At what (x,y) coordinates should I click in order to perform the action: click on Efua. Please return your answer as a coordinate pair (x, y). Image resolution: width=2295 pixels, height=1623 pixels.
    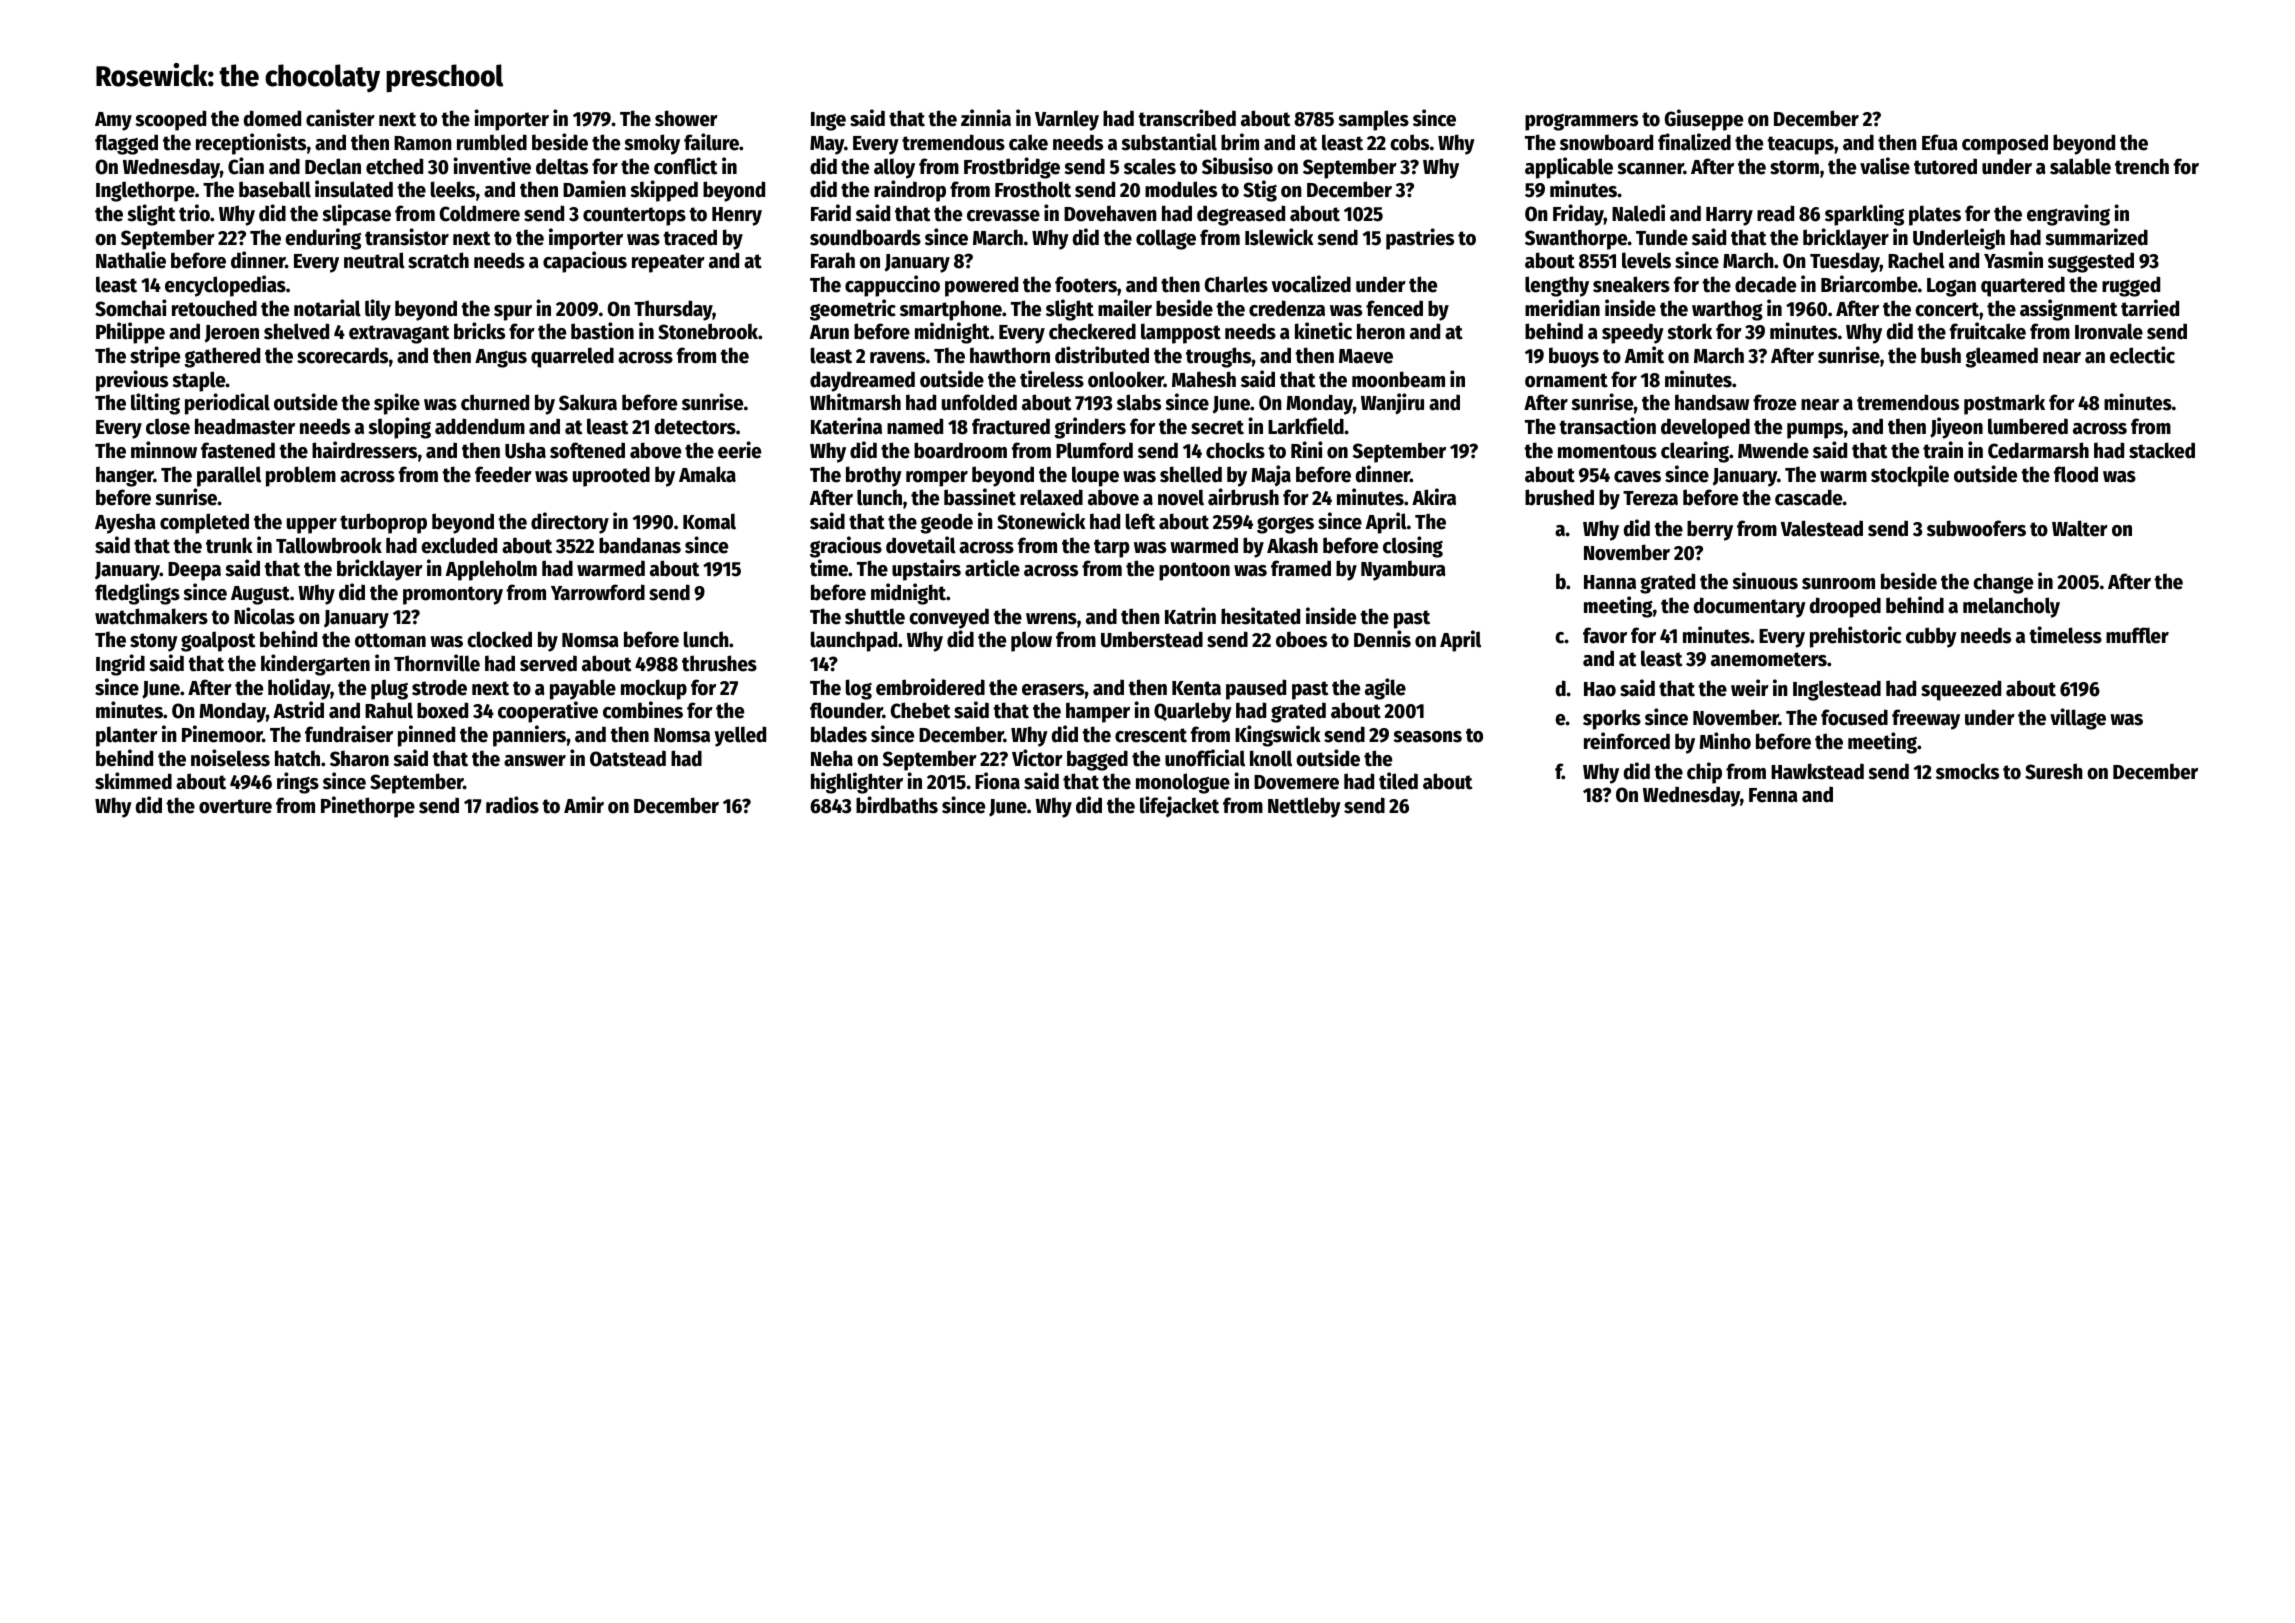
    Looking at the image, I should click on (1940, 142).
